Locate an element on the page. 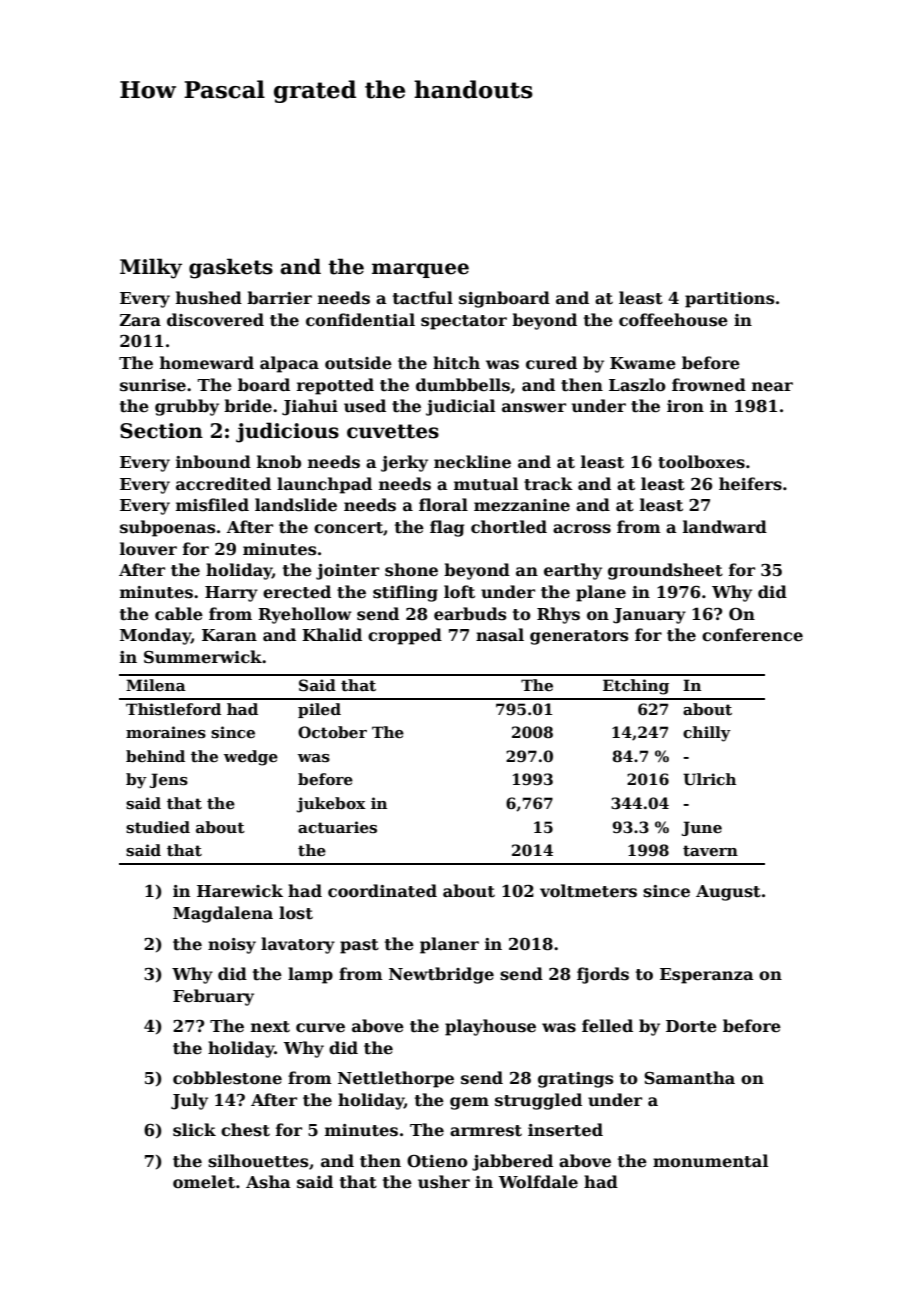  chilly is located at coordinates (707, 734).
